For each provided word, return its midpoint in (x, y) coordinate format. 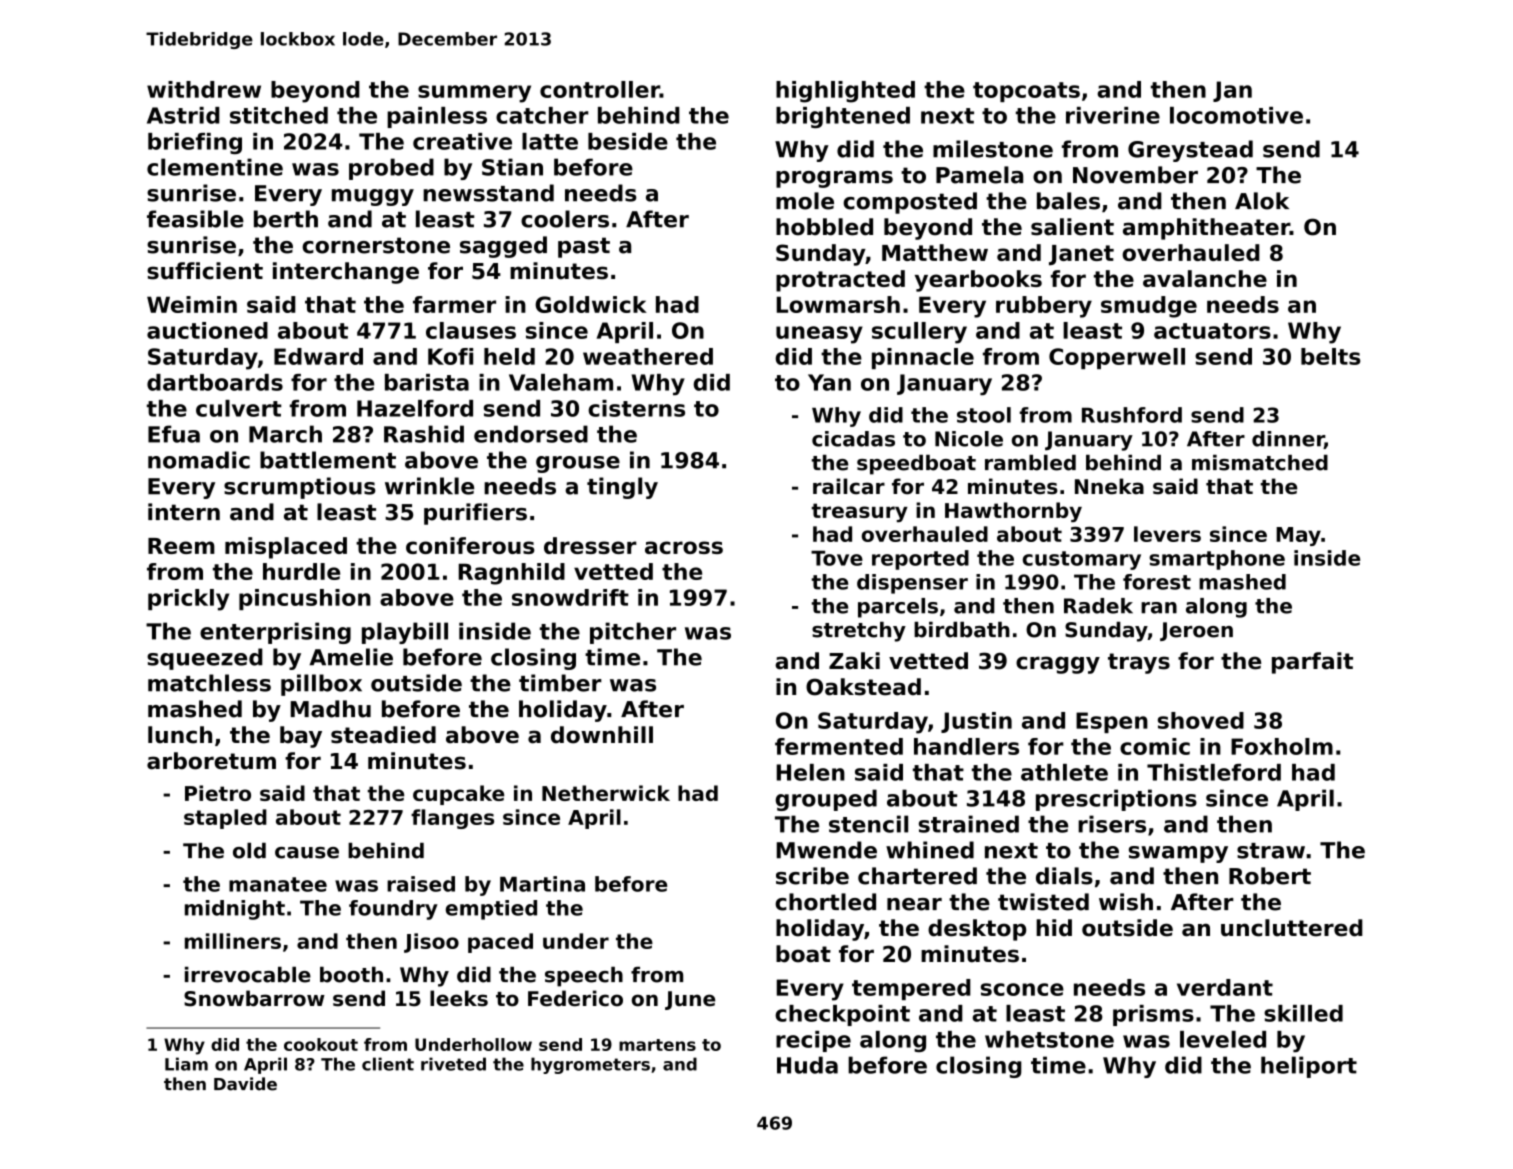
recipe (813, 1041)
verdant (1225, 987)
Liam (186, 1064)
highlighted (845, 92)
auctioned (207, 330)
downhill (602, 735)
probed (391, 169)
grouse (578, 464)
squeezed (205, 659)
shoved (1201, 720)
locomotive (1236, 115)
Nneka (1109, 486)
